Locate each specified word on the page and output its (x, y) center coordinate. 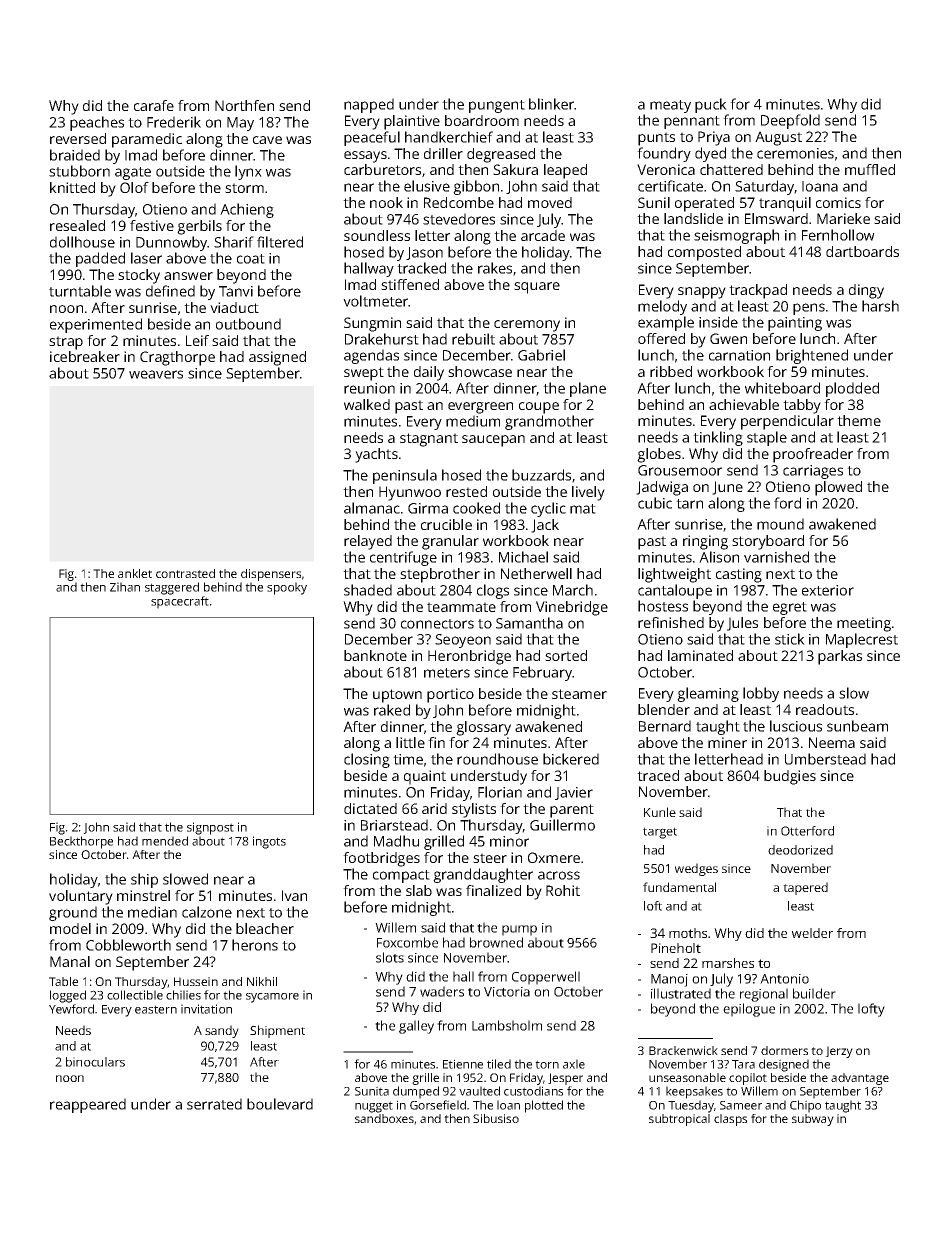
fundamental (679, 887)
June (727, 488)
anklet (135, 573)
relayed (368, 542)
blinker (552, 104)
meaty (670, 106)
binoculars (95, 1062)
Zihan (125, 587)
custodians (533, 1091)
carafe (154, 105)
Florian (500, 792)
